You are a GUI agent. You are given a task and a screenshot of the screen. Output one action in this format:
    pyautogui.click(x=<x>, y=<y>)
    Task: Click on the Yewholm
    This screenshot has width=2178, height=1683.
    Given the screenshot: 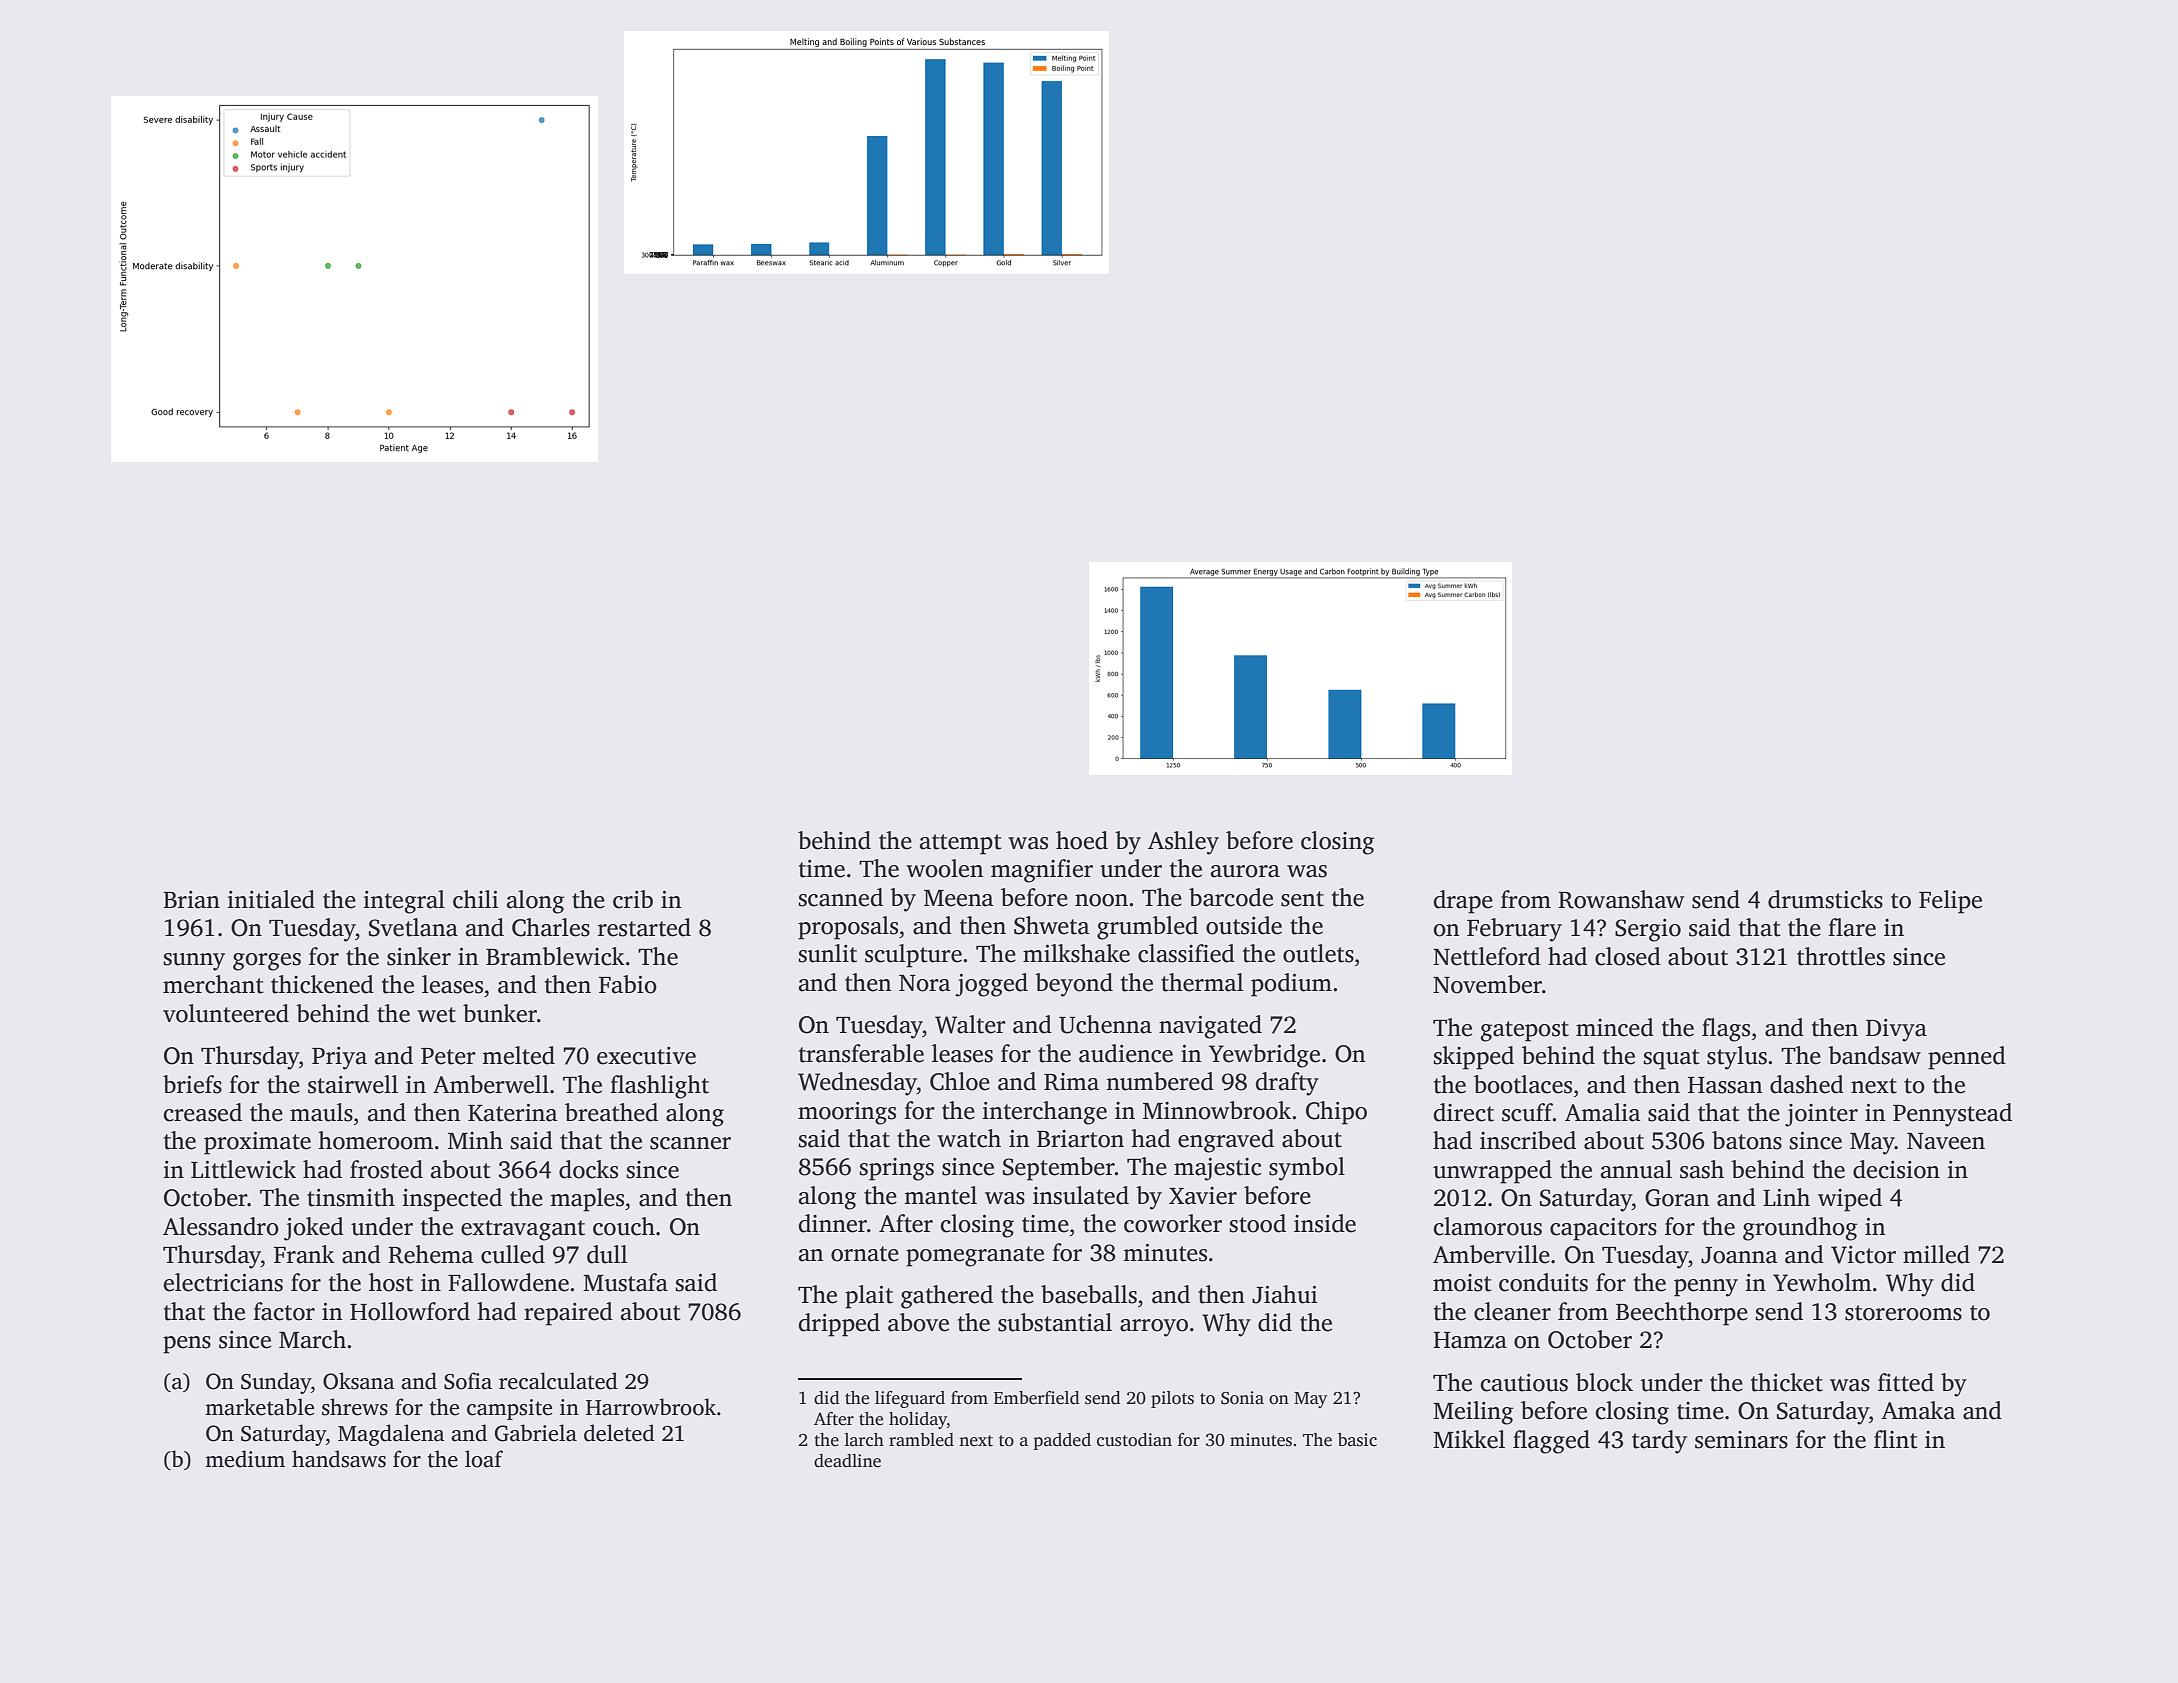 What is the action you would take?
    pyautogui.click(x=1822, y=1282)
